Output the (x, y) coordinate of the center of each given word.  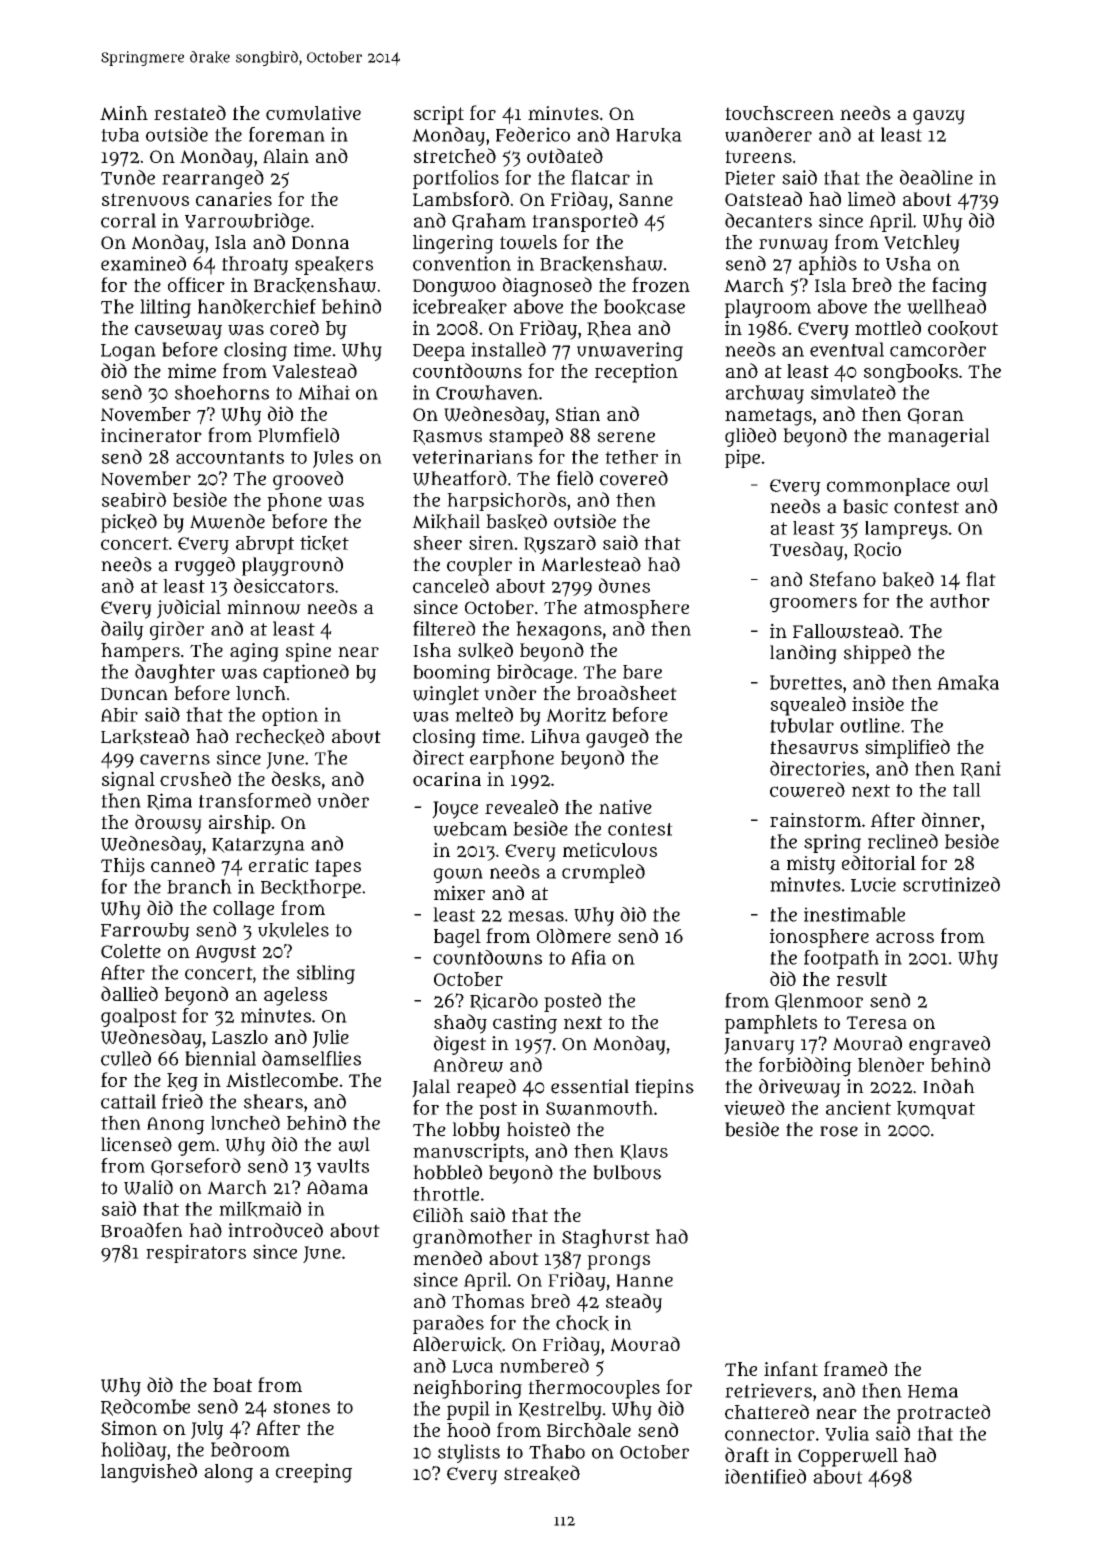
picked (129, 523)
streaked (542, 1473)
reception (636, 373)
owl (973, 485)
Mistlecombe (282, 1079)
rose (839, 1131)
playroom (768, 308)
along (228, 1473)
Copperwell (848, 1457)
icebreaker (460, 307)
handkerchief (257, 307)
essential (590, 1086)
